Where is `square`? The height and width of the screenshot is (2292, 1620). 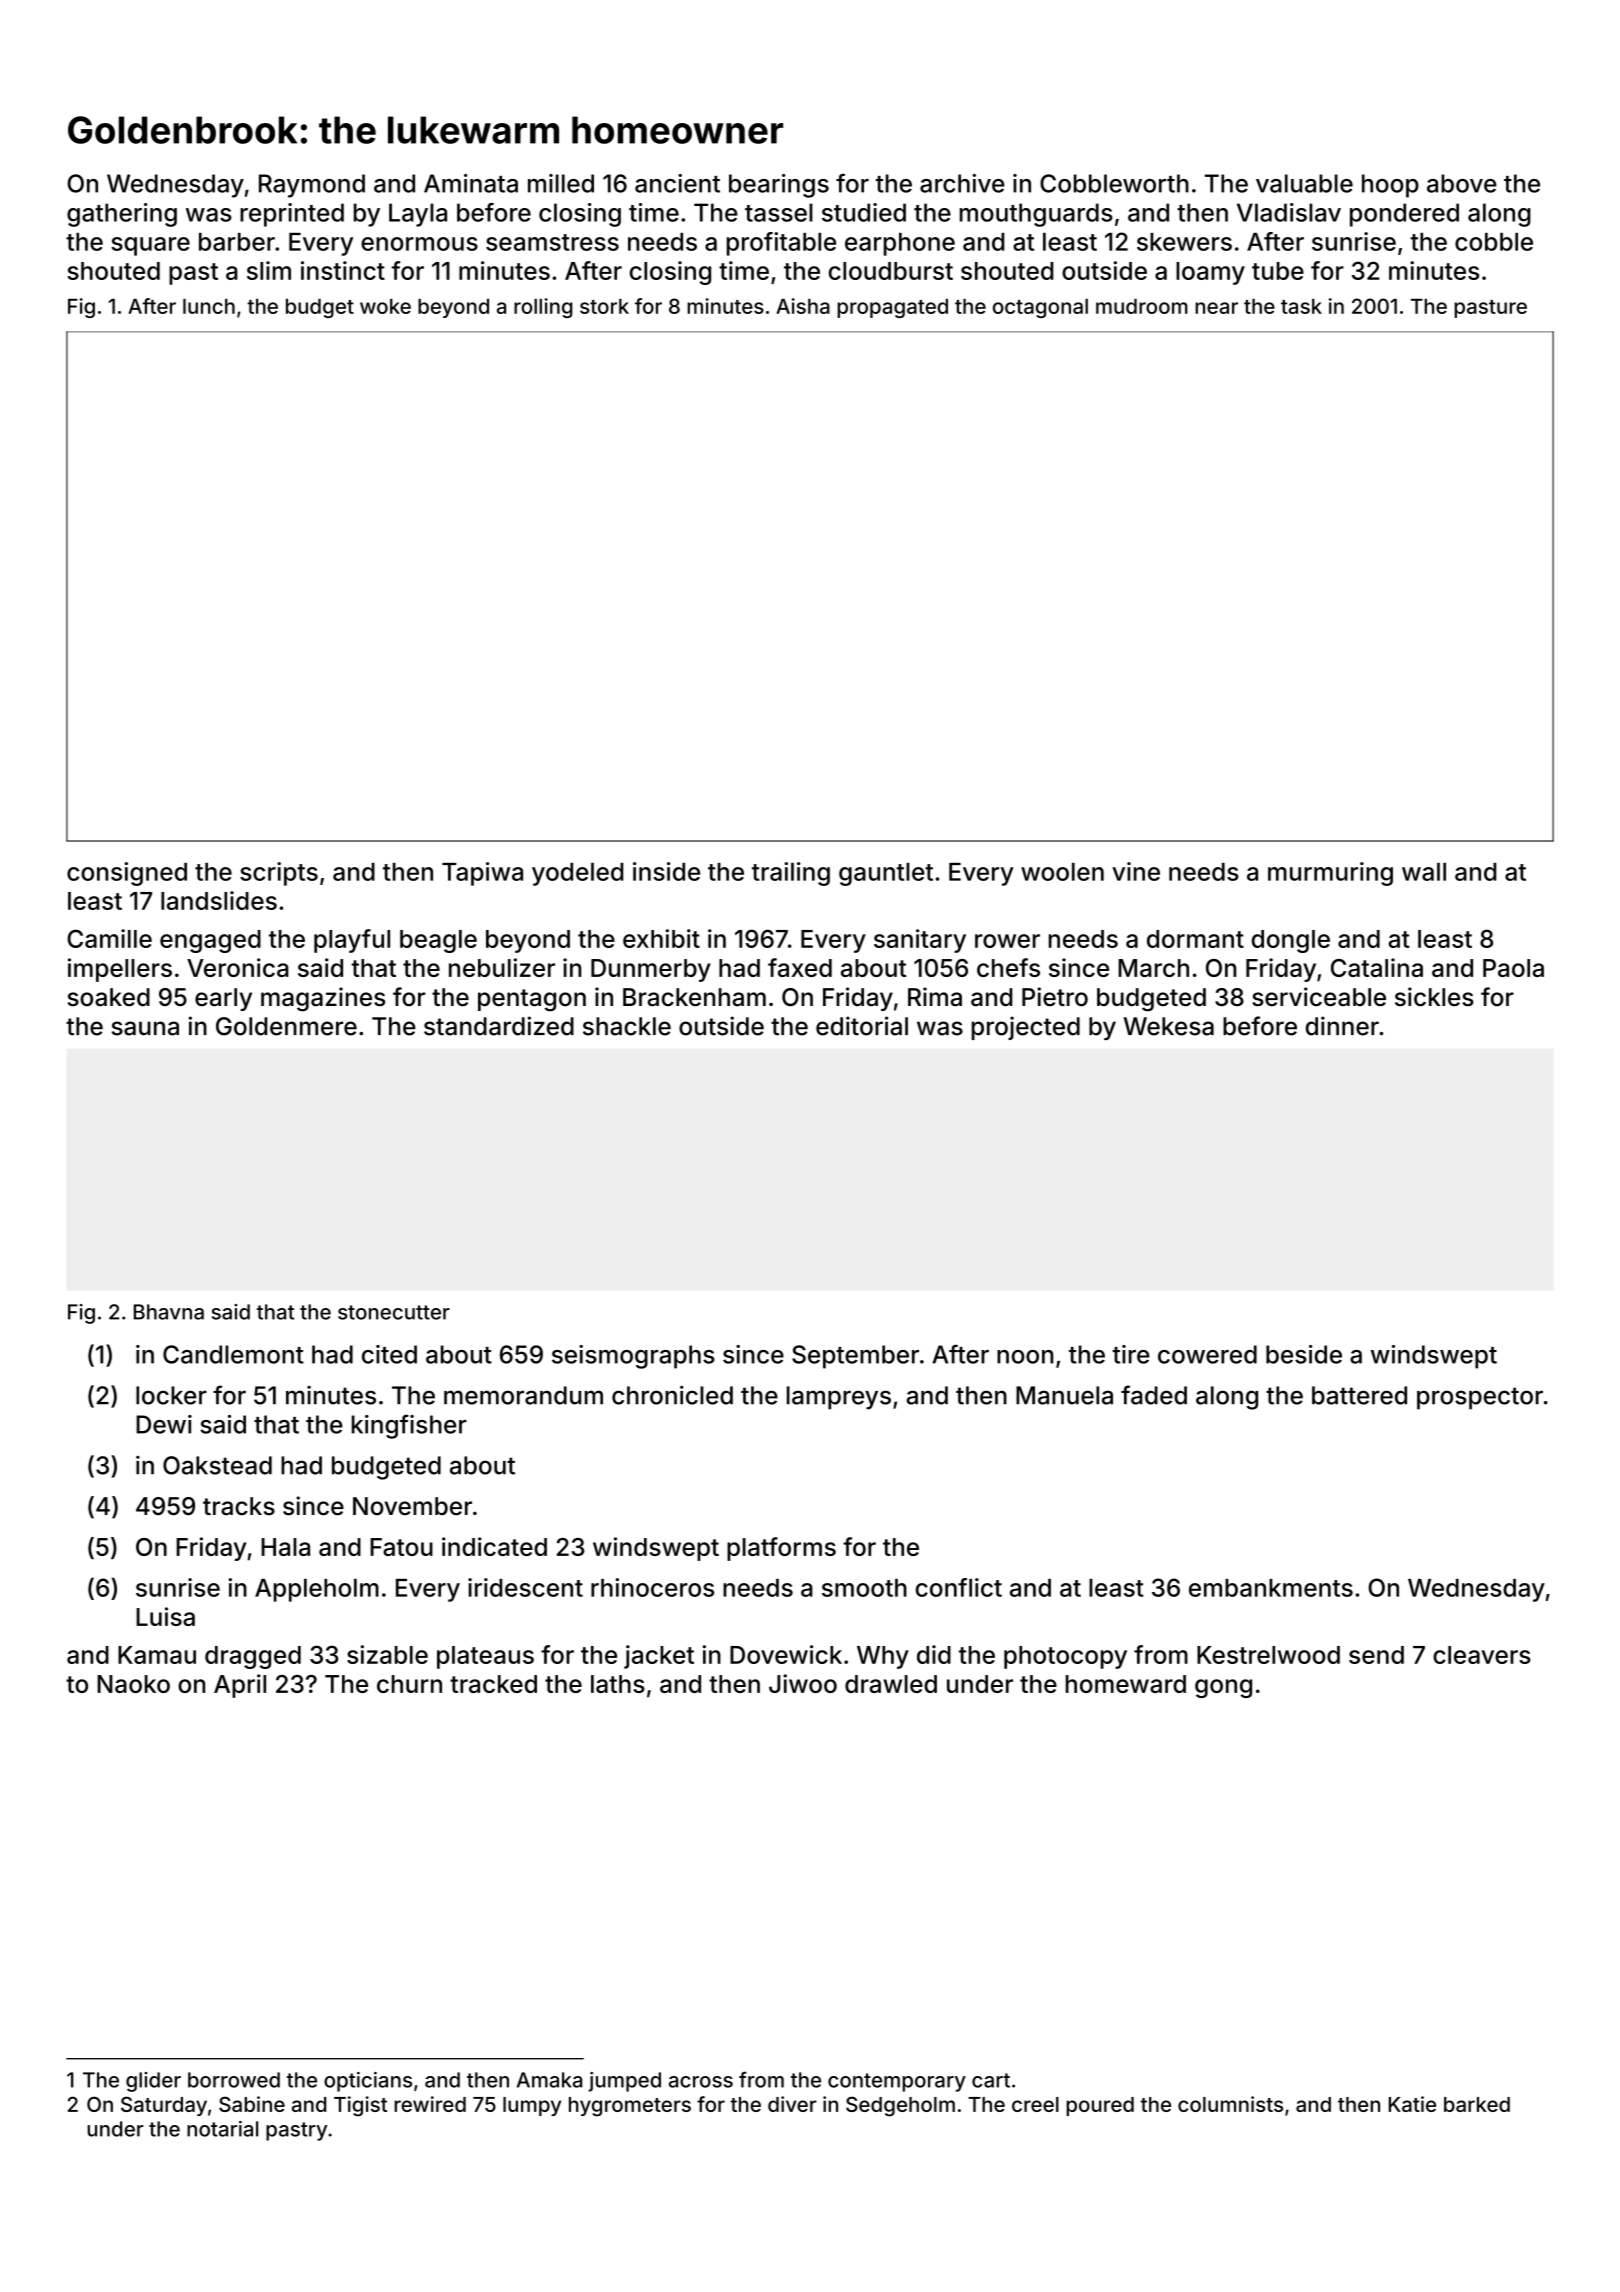 square is located at coordinates (150, 246).
